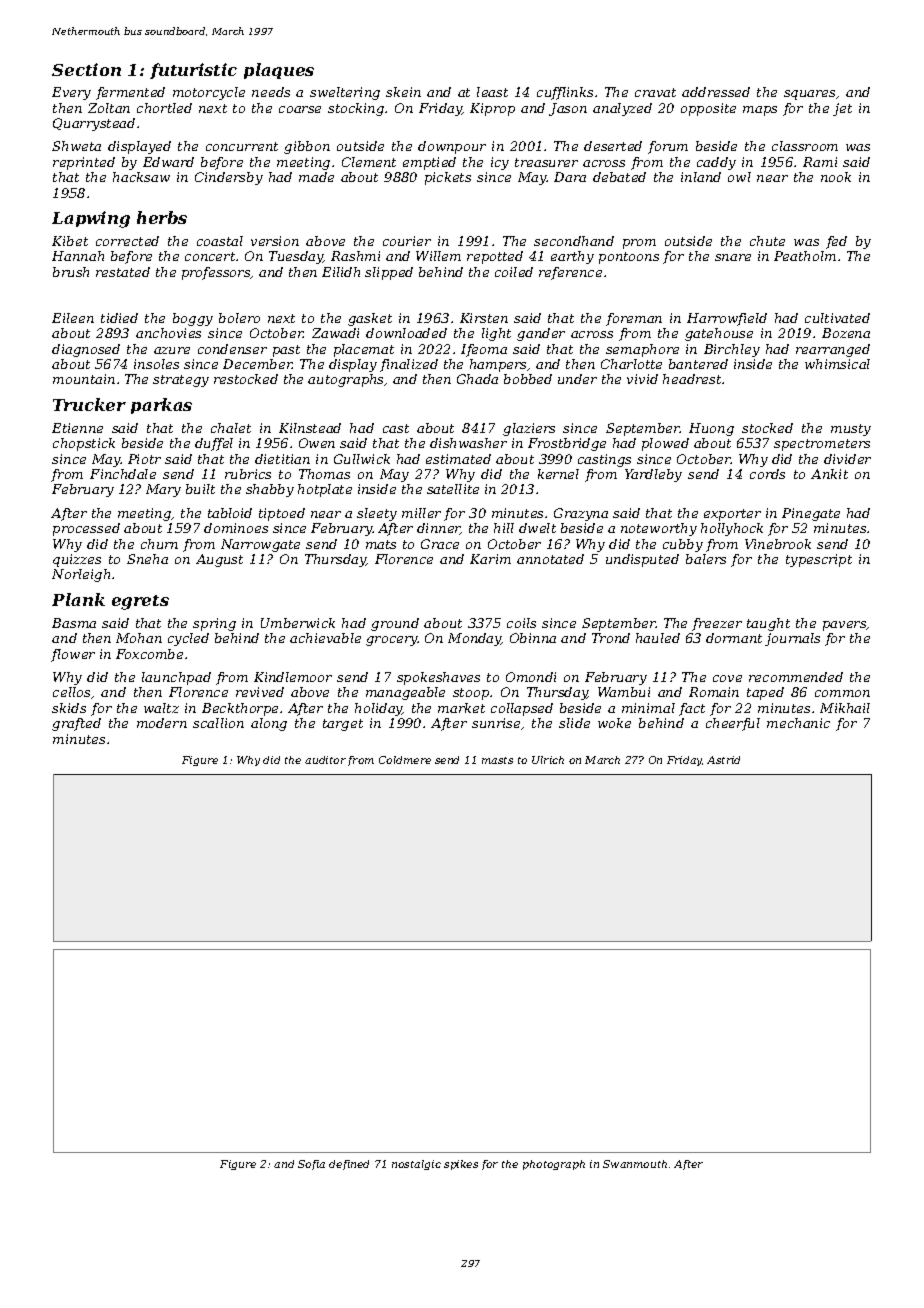 Image resolution: width=924 pixels, height=1308 pixels. Describe the element at coordinates (558, 474) in the screenshot. I see `kernel` at that location.
